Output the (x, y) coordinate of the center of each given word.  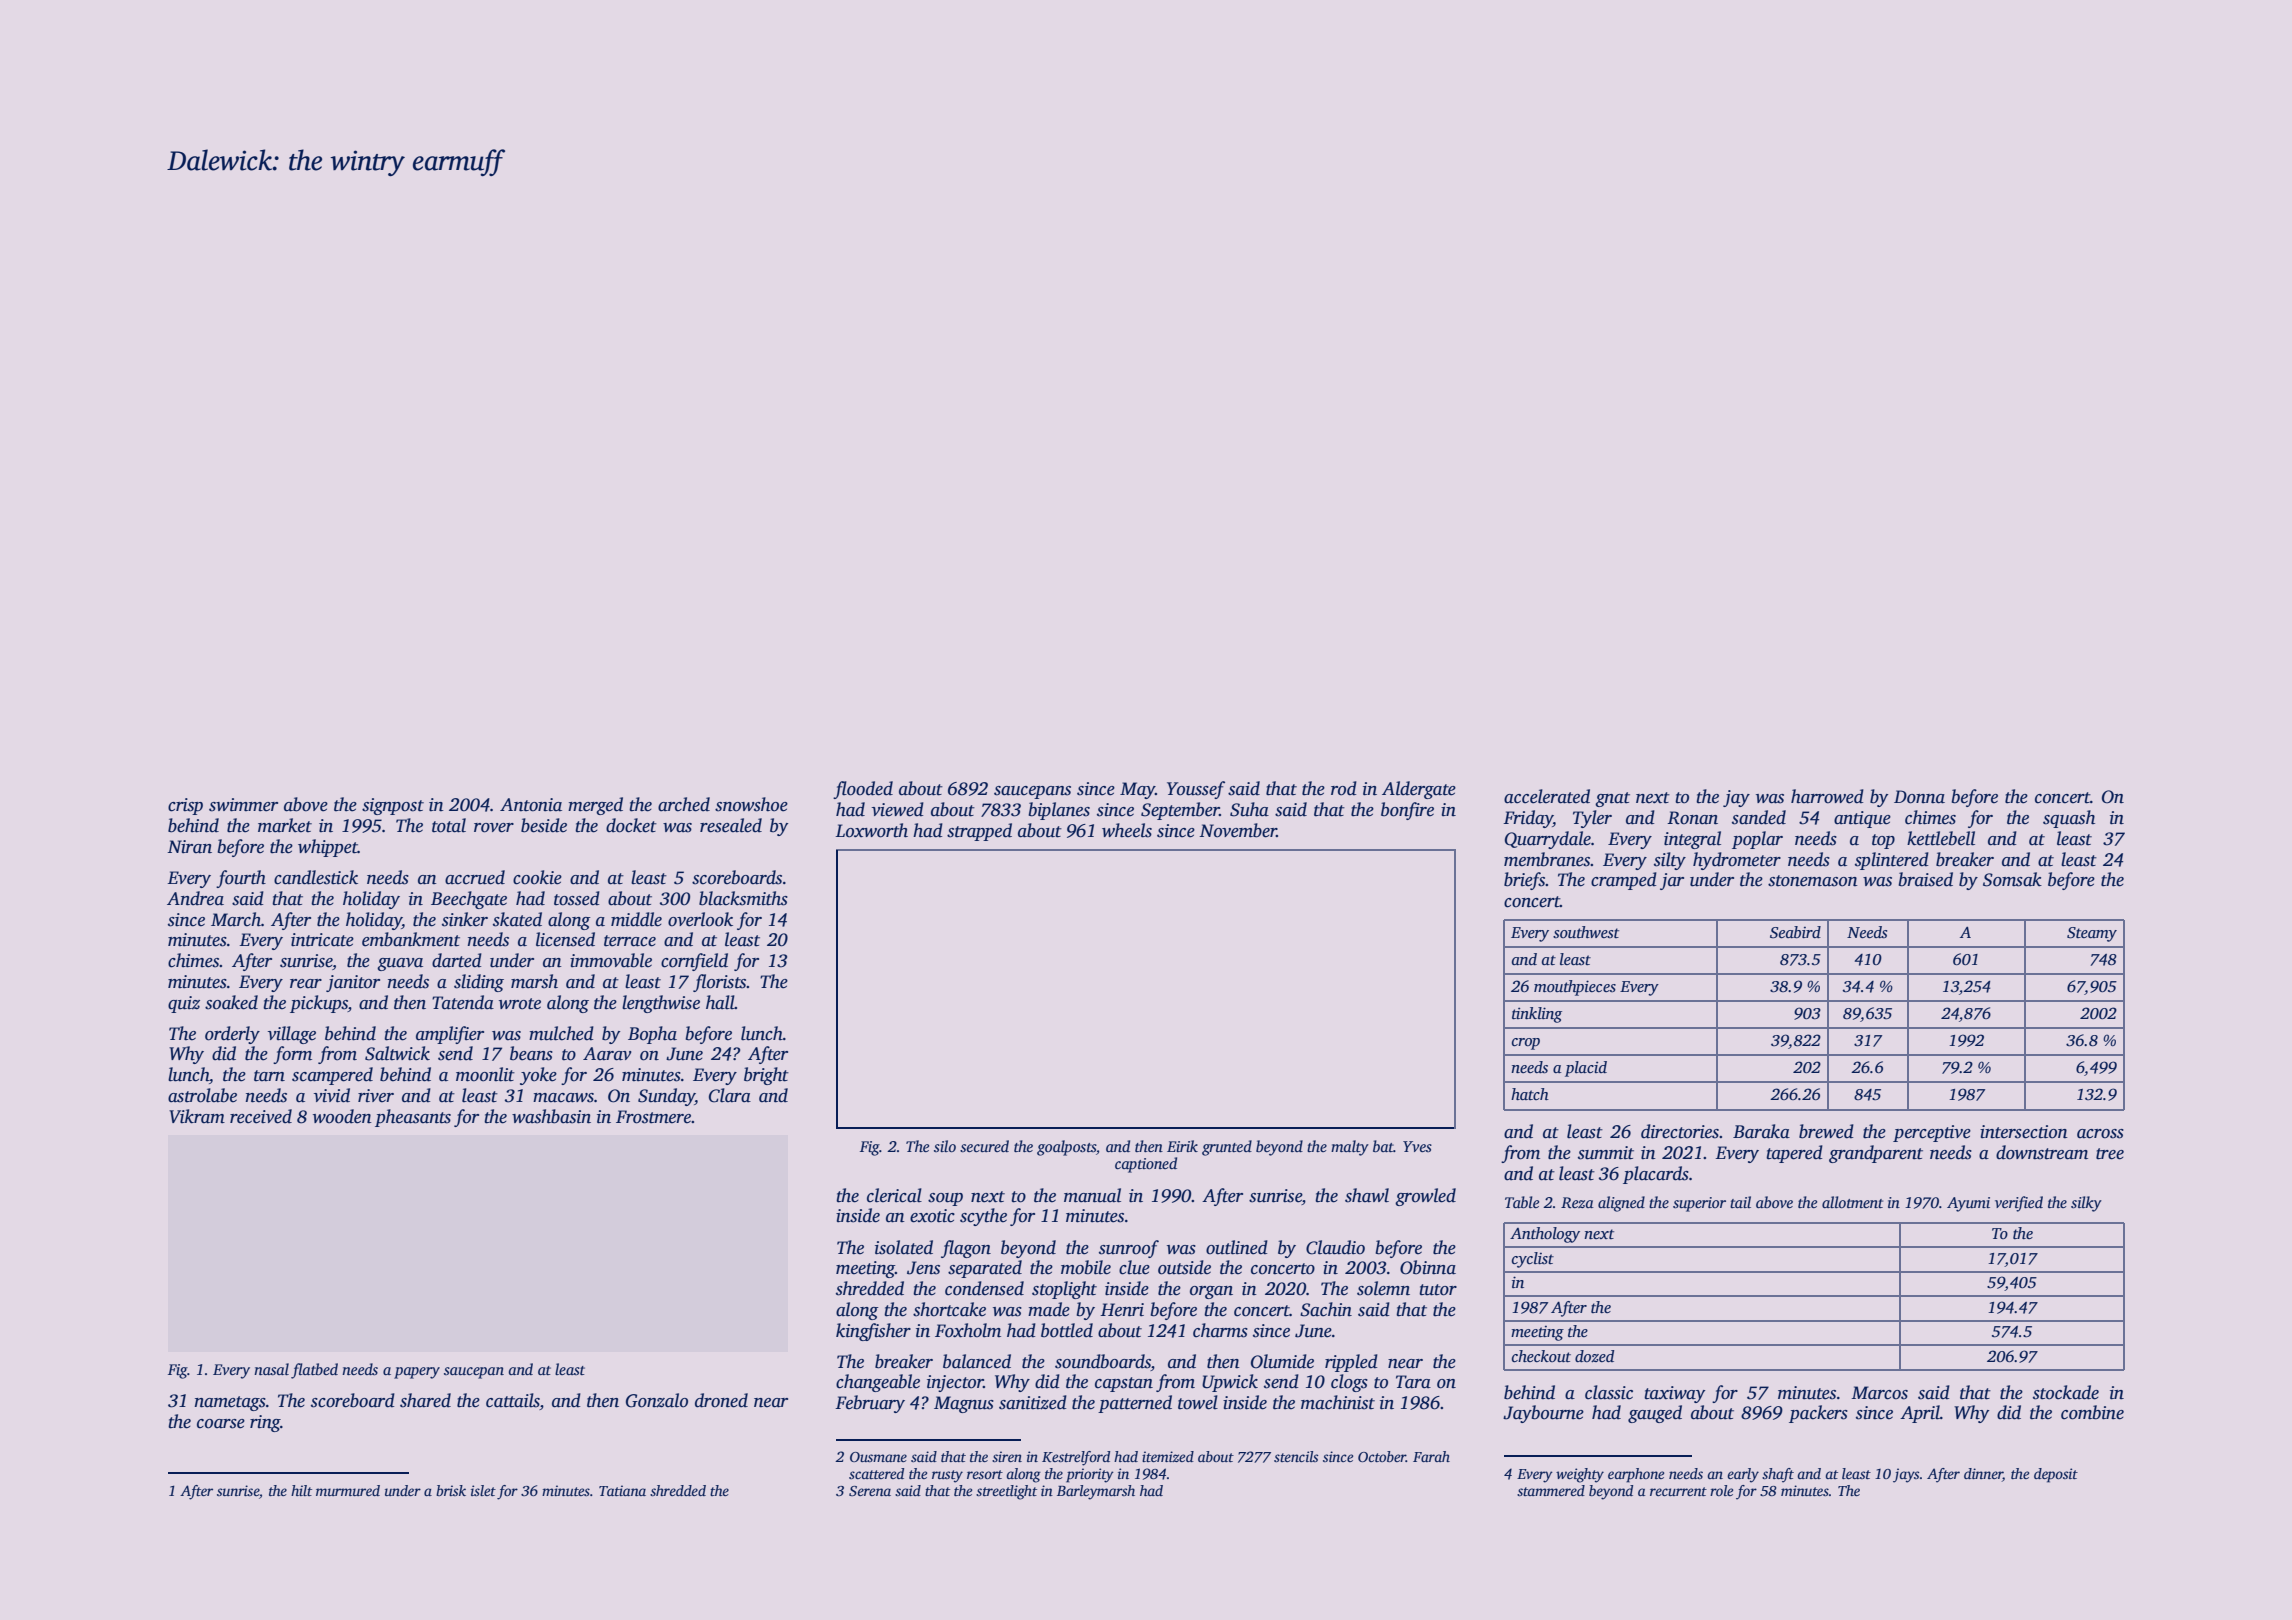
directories (1680, 1131)
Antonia (531, 805)
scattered (876, 1473)
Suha (1249, 809)
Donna (1919, 797)
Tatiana (622, 1490)
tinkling (1537, 1015)
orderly (232, 1035)
